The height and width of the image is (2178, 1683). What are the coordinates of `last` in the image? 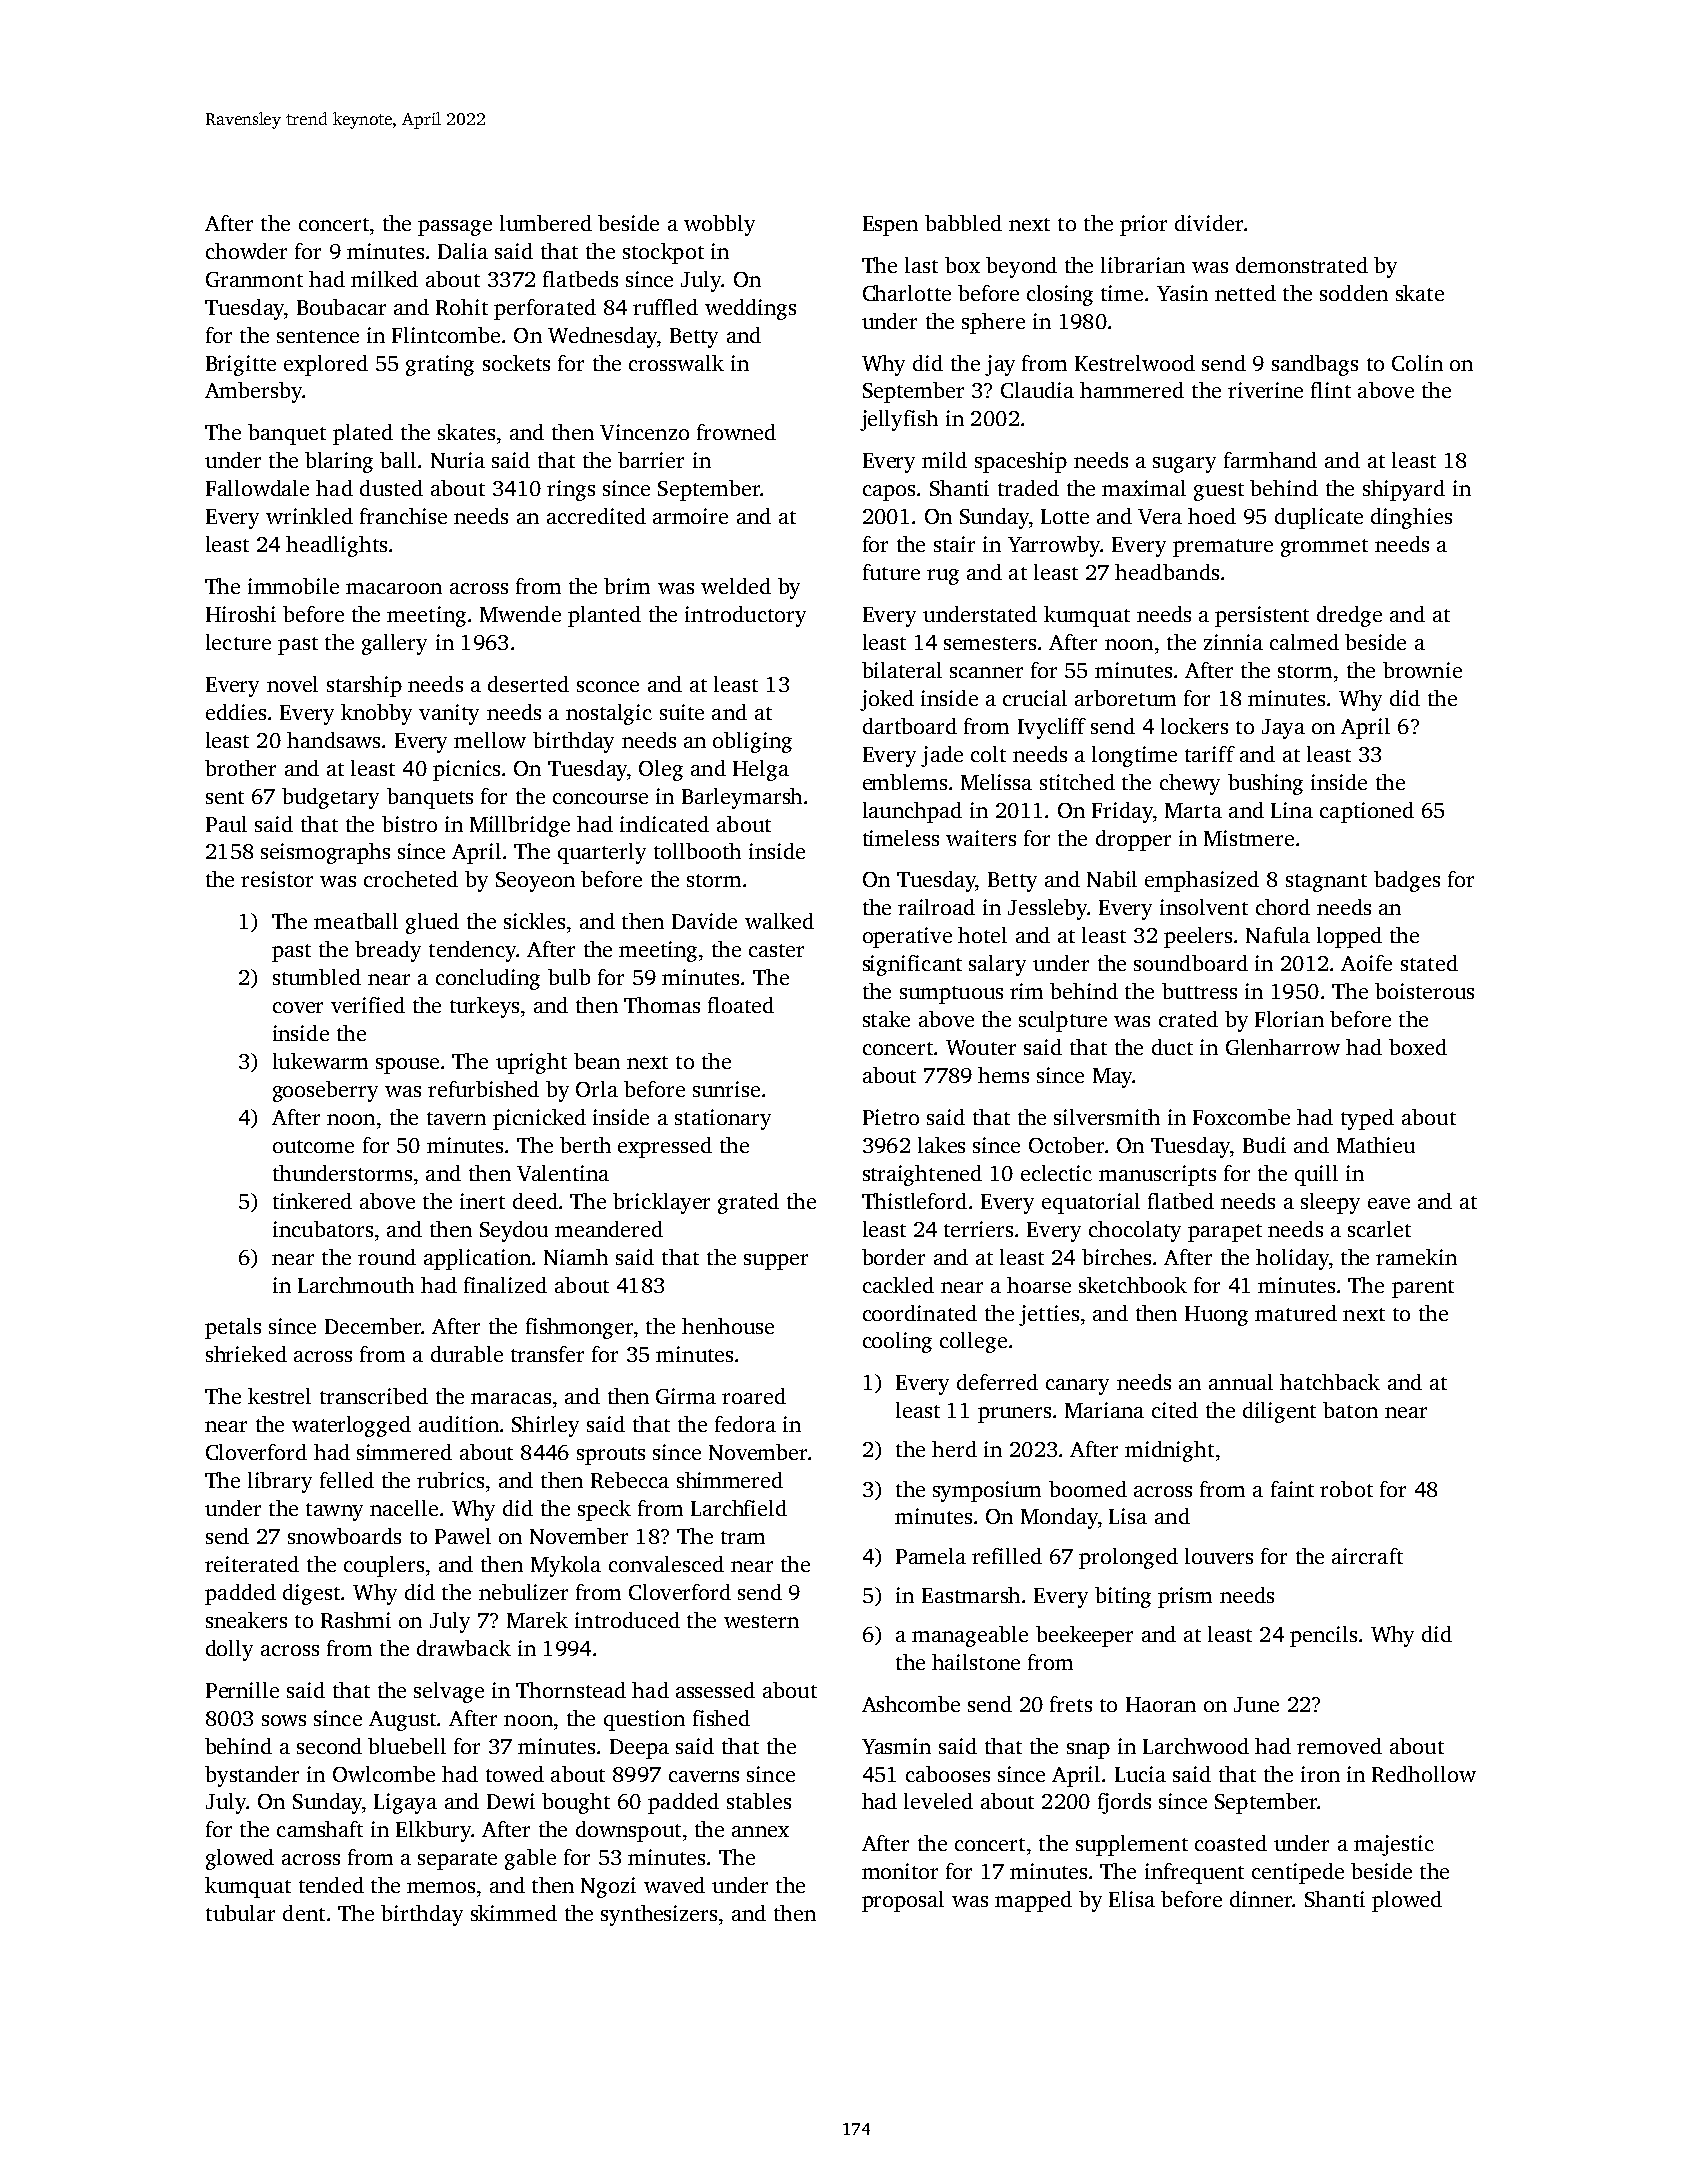 It's located at (921, 265).
